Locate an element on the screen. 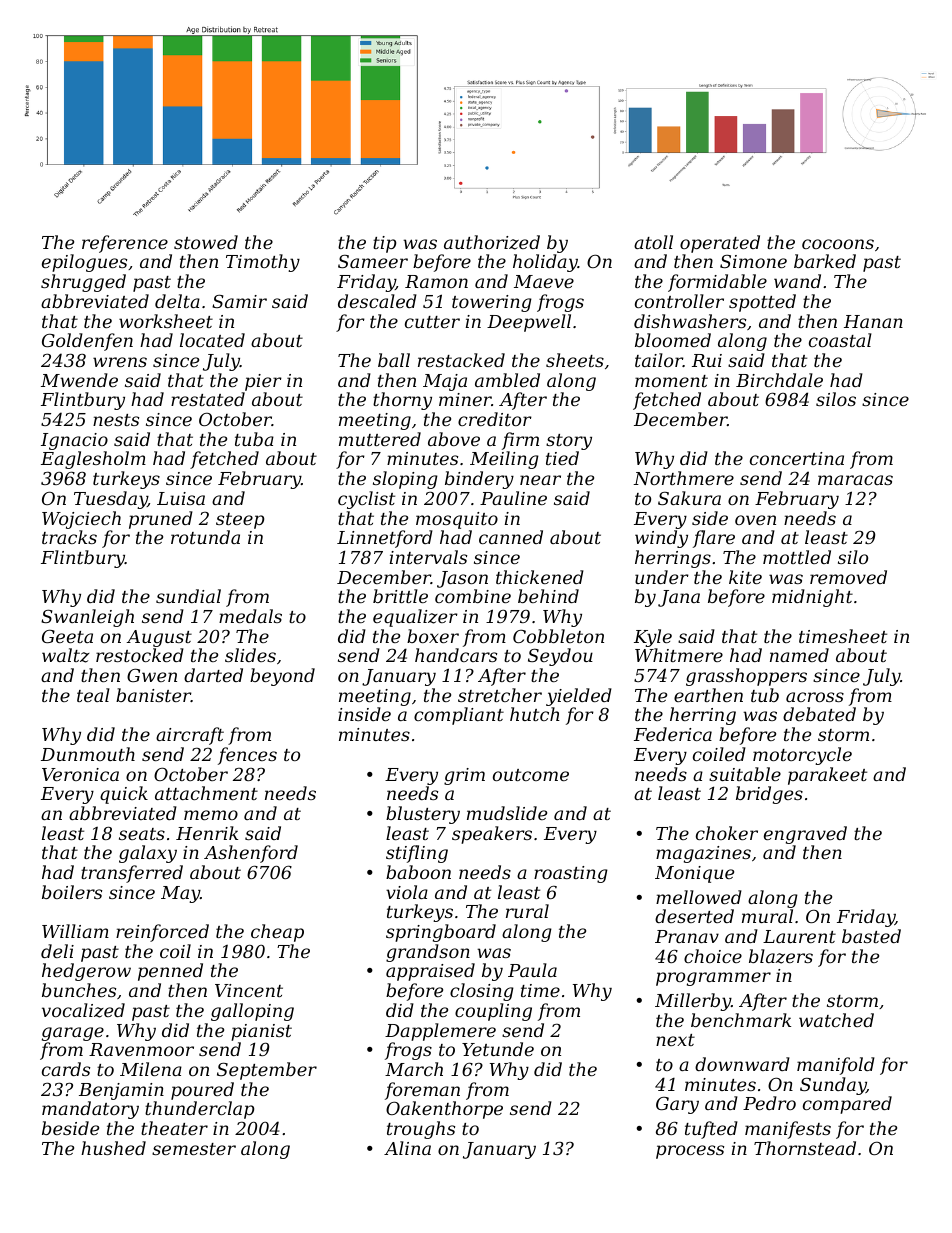 The height and width of the screenshot is (1233, 952). benchmark is located at coordinates (741, 1020).
